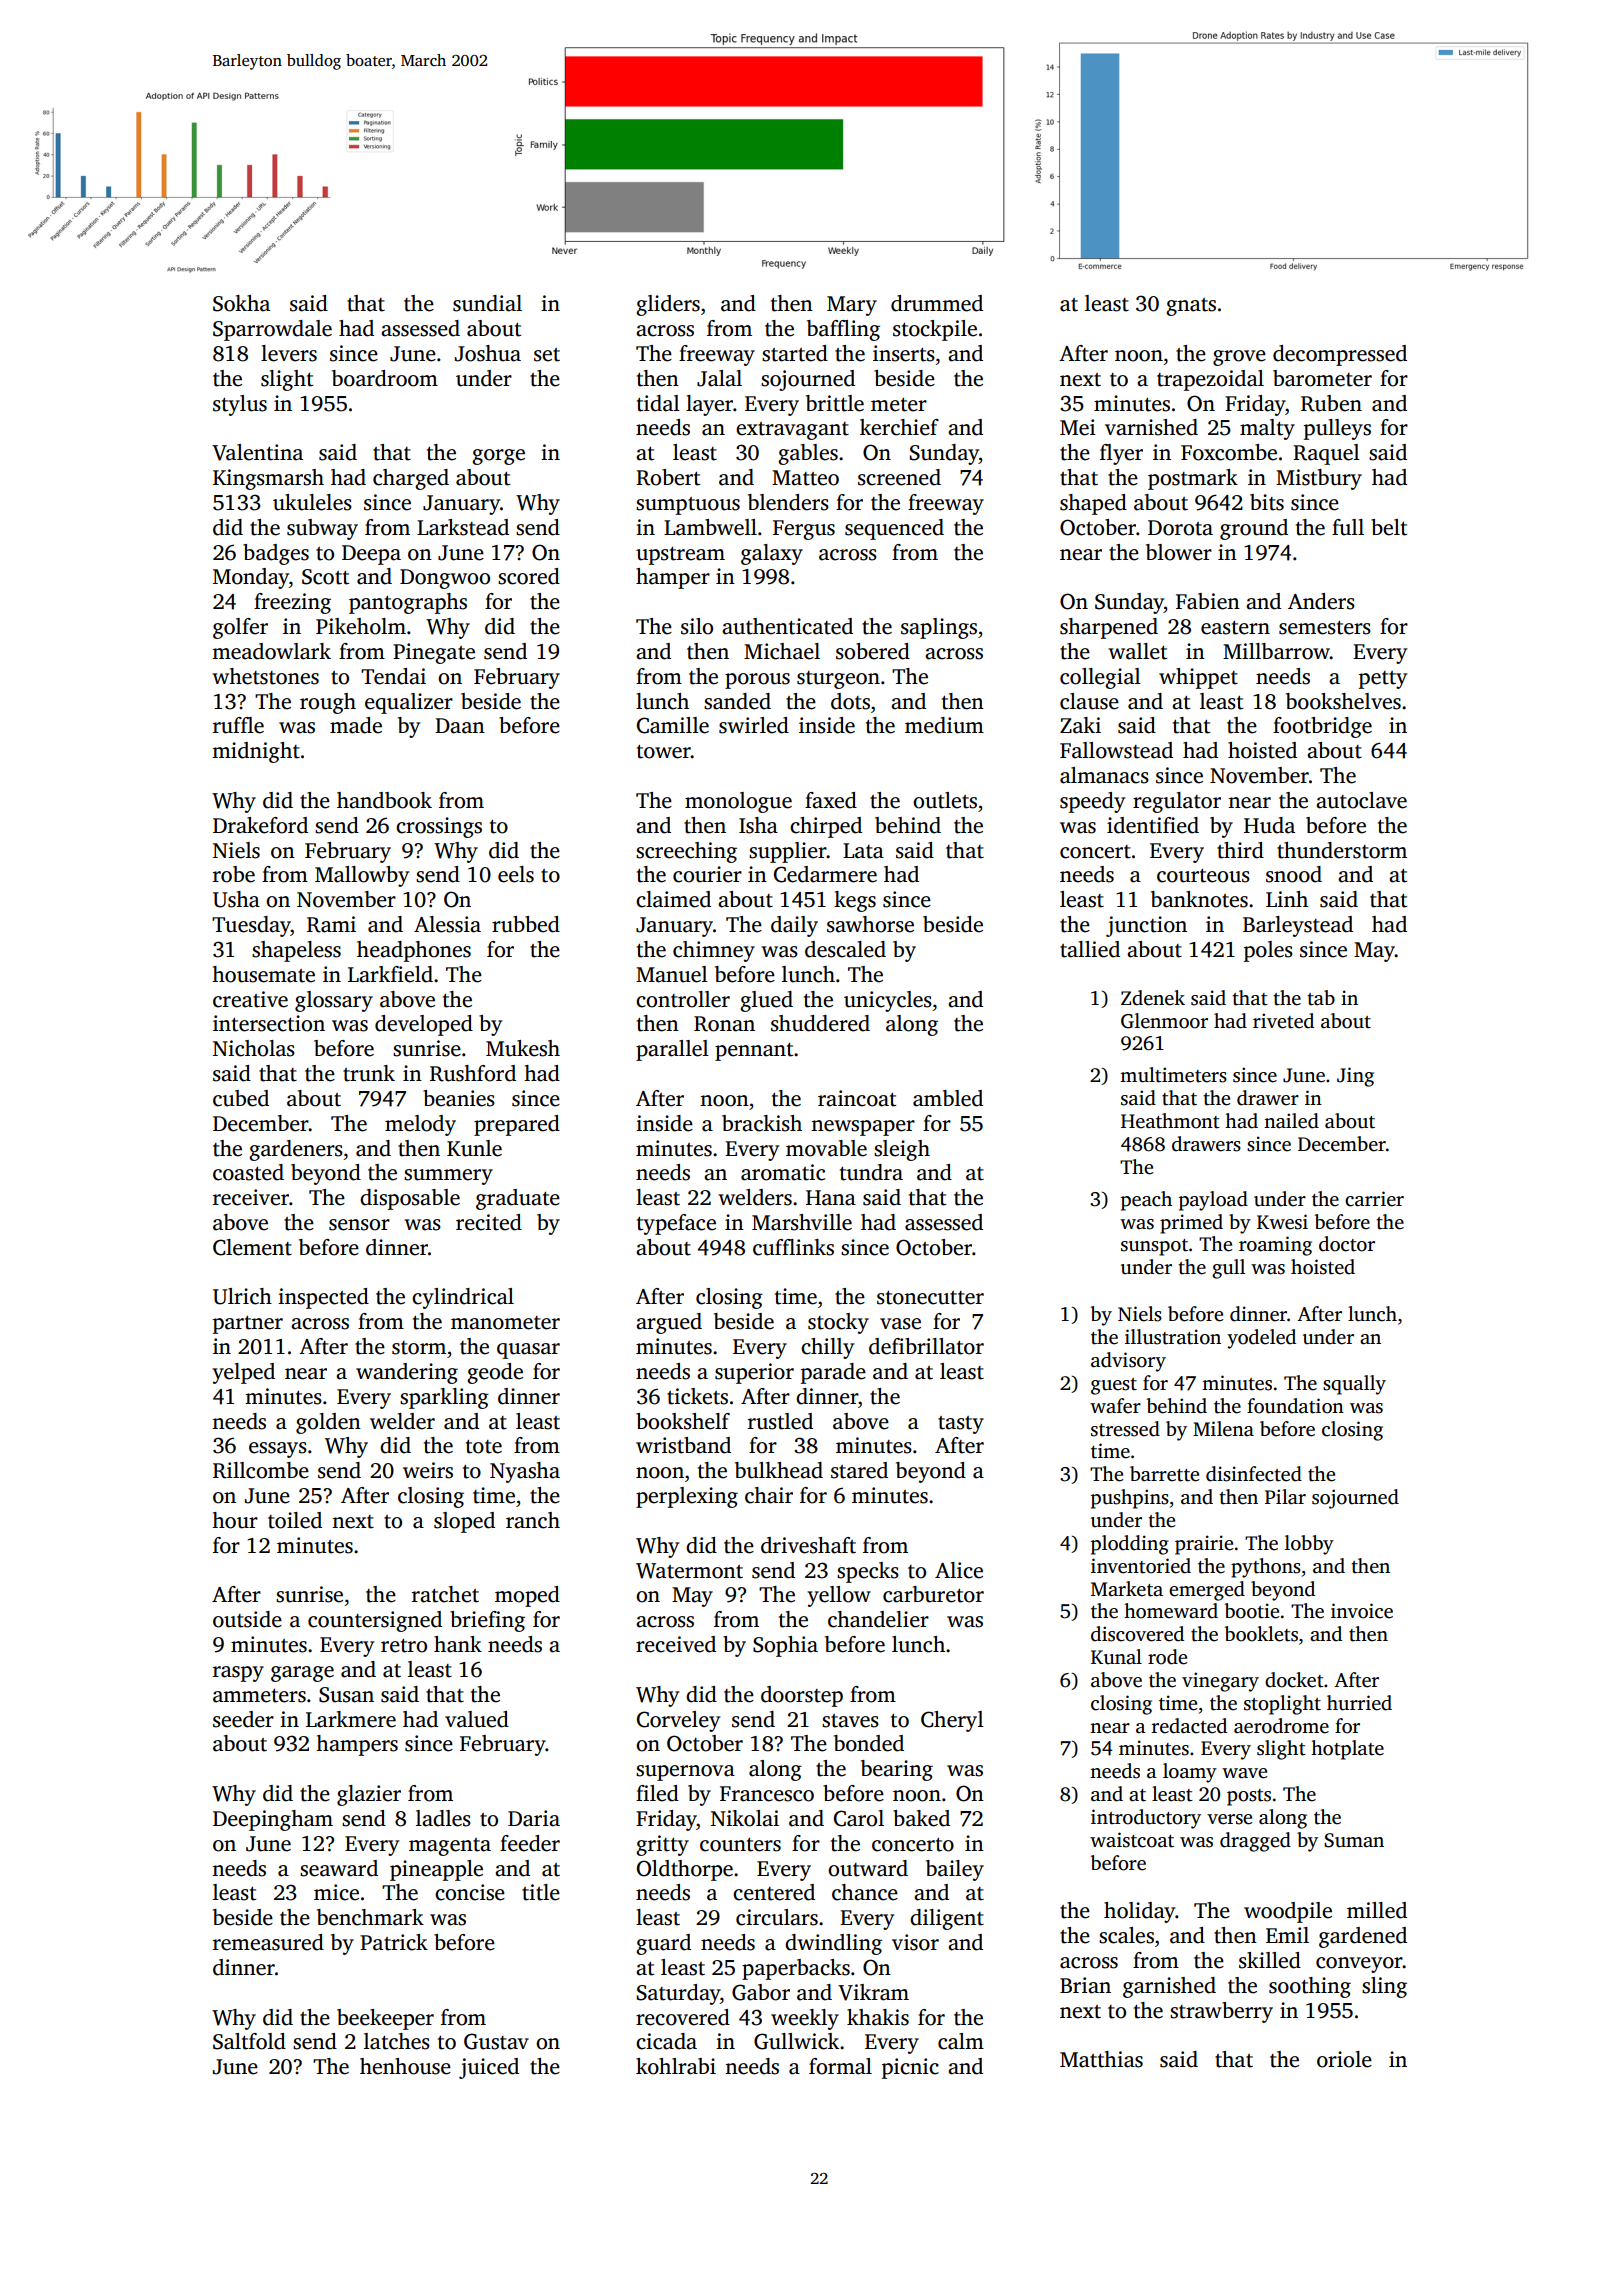  What do you see at coordinates (369, 1795) in the screenshot?
I see `glazier` at bounding box center [369, 1795].
